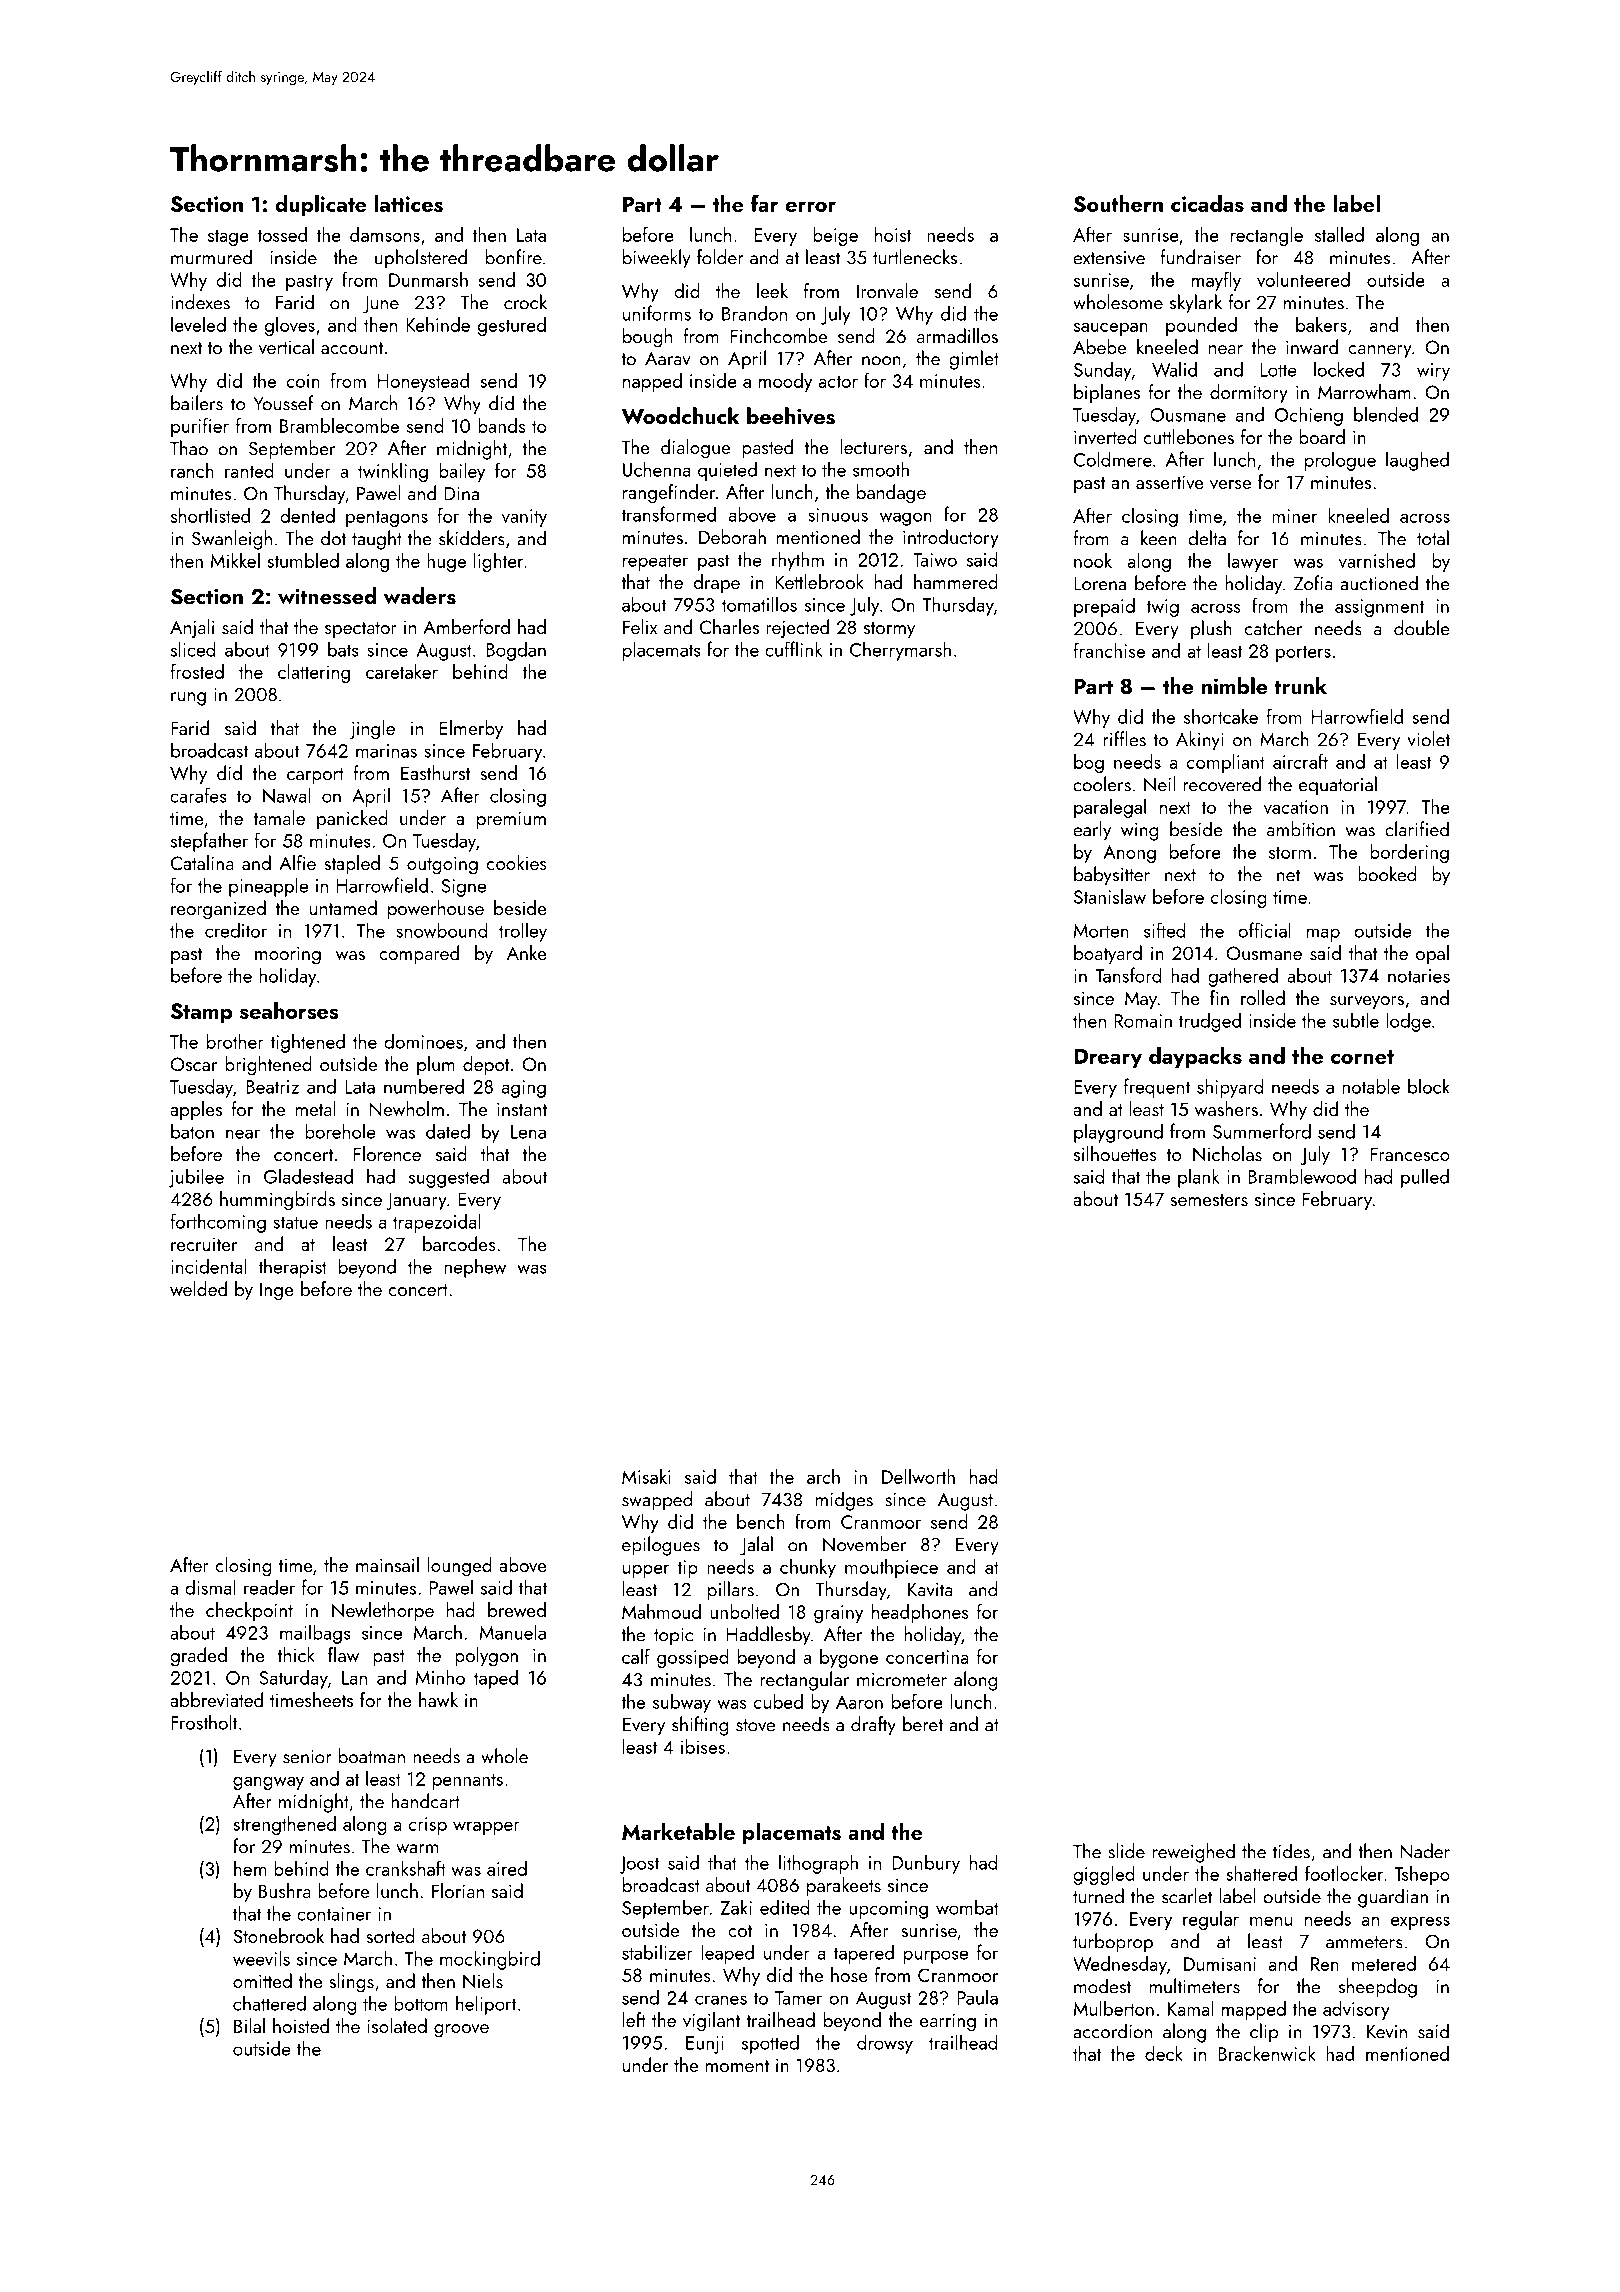  I want to click on Misaki, so click(646, 1476).
